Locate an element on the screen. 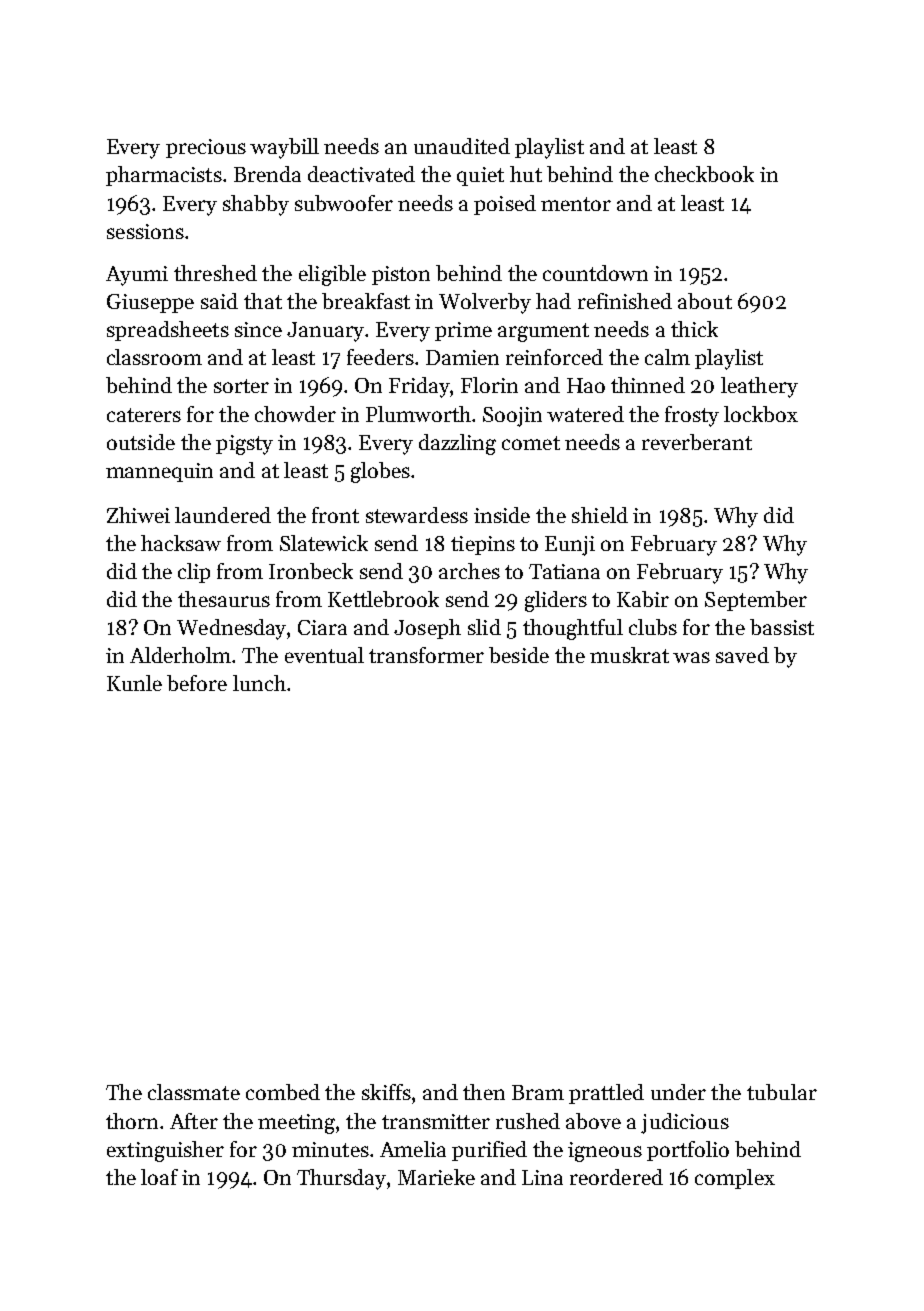  stewardess is located at coordinates (417, 515).
